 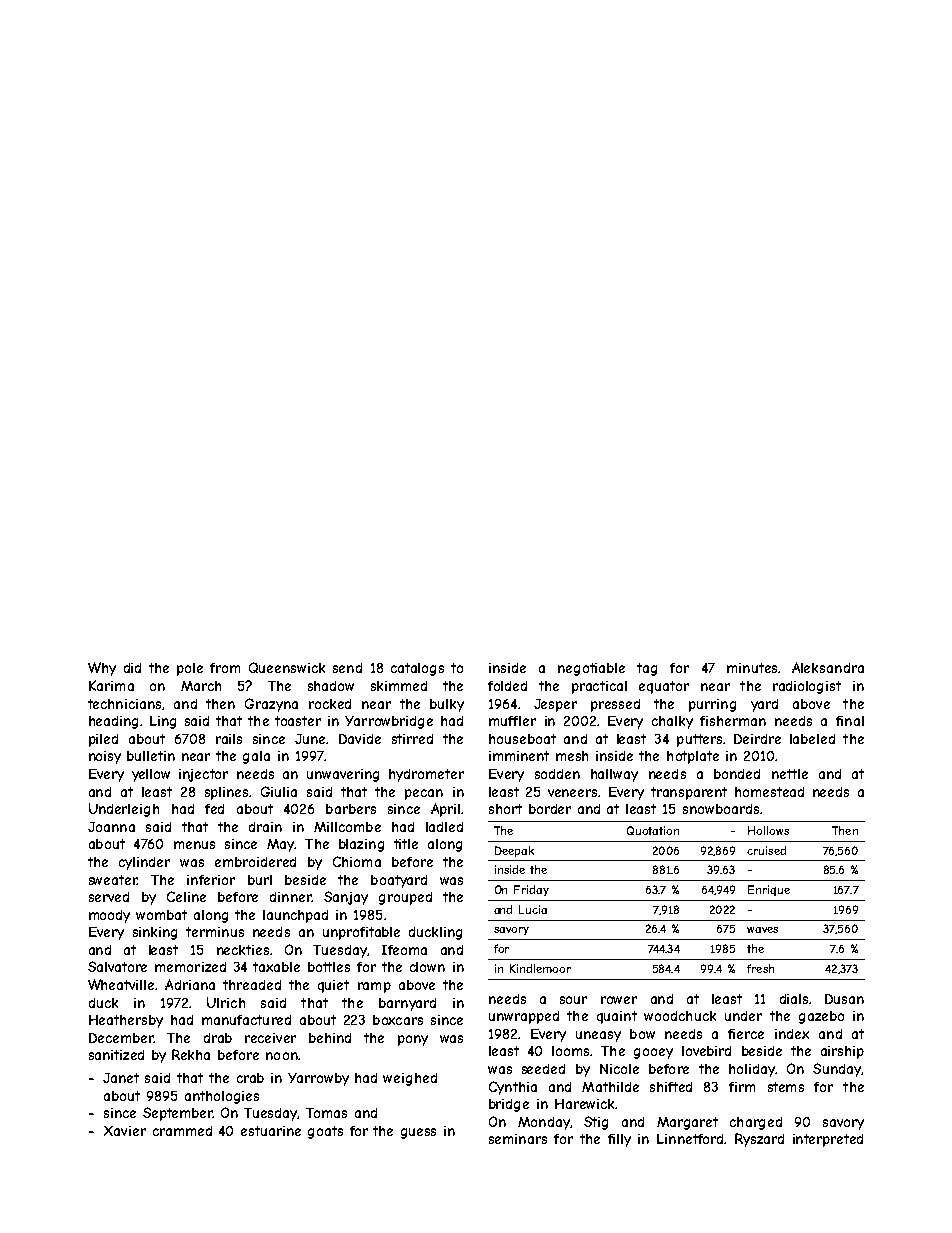 What do you see at coordinates (178, 1114) in the page?
I see `September` at bounding box center [178, 1114].
